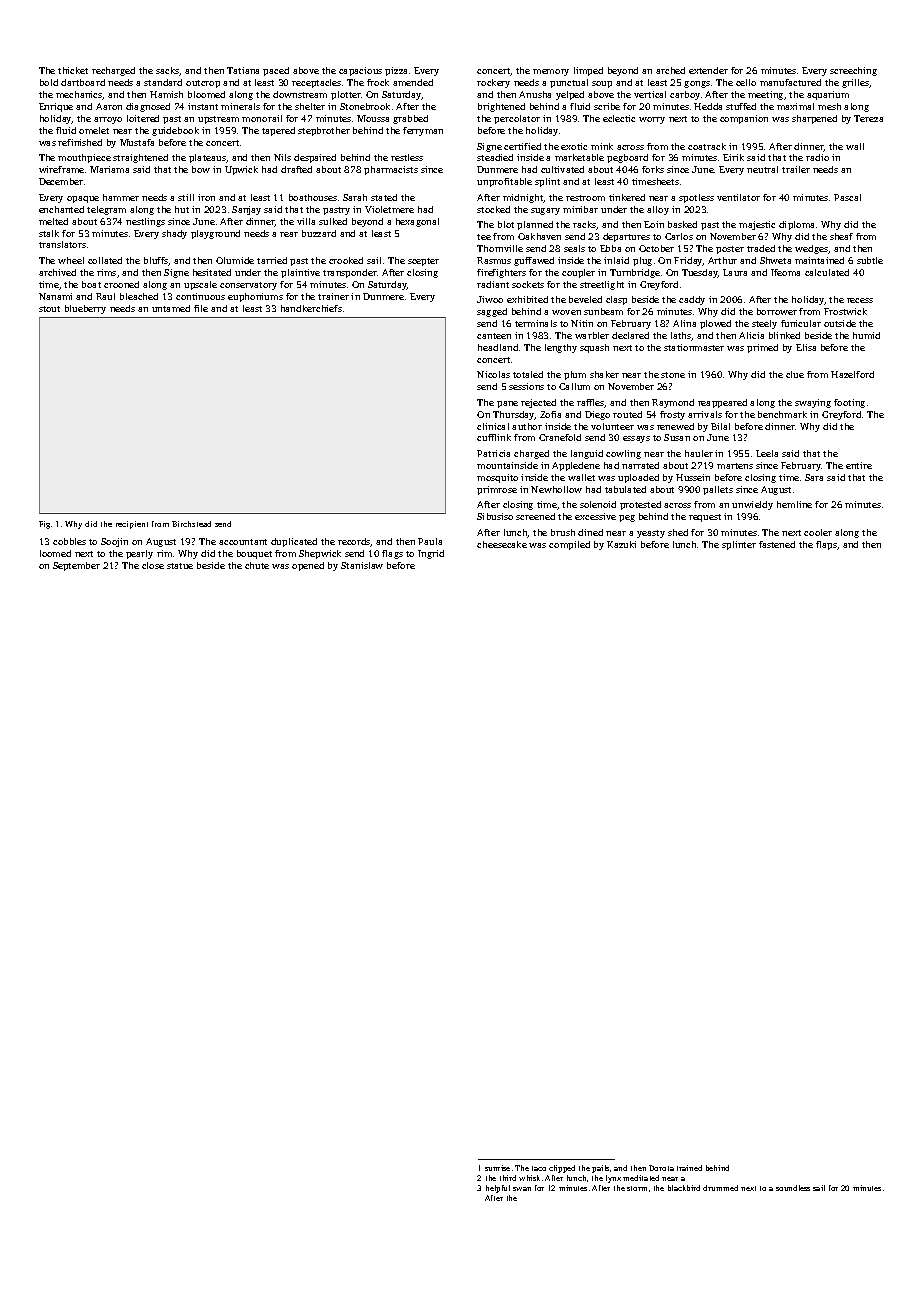  What do you see at coordinates (132, 525) in the screenshot?
I see `recipient` at bounding box center [132, 525].
